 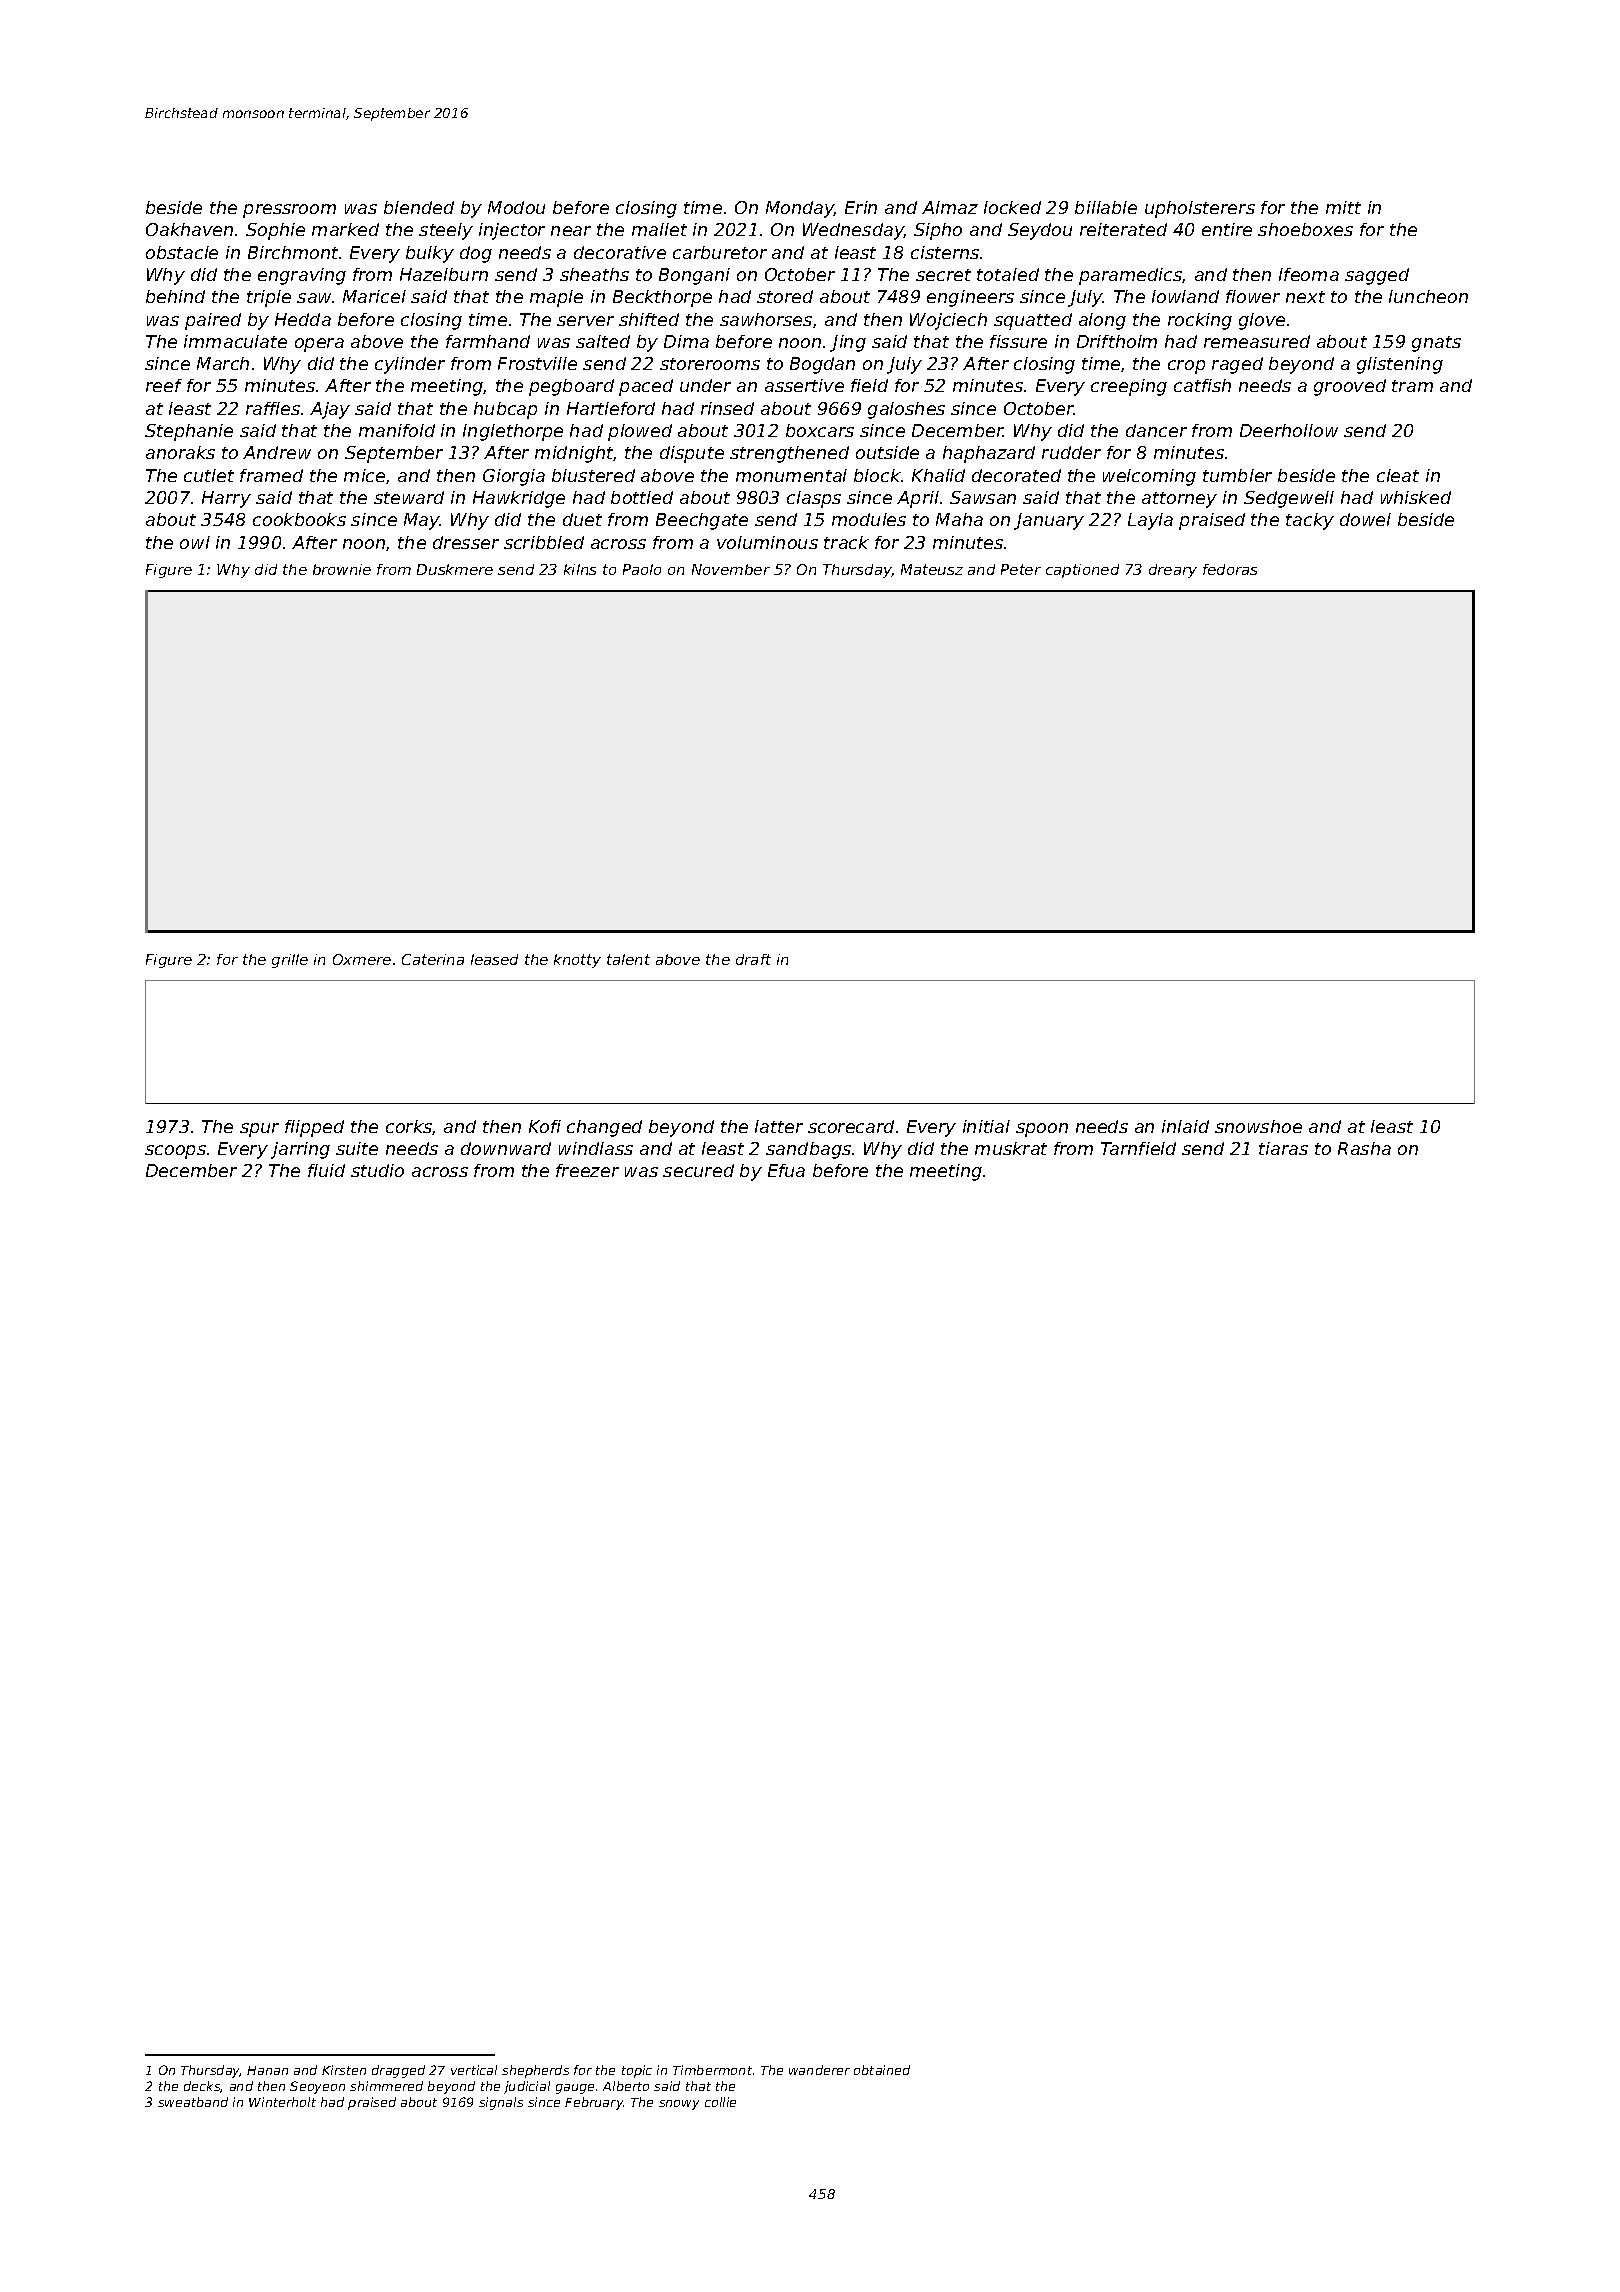 I want to click on signals, so click(x=501, y=2103).
